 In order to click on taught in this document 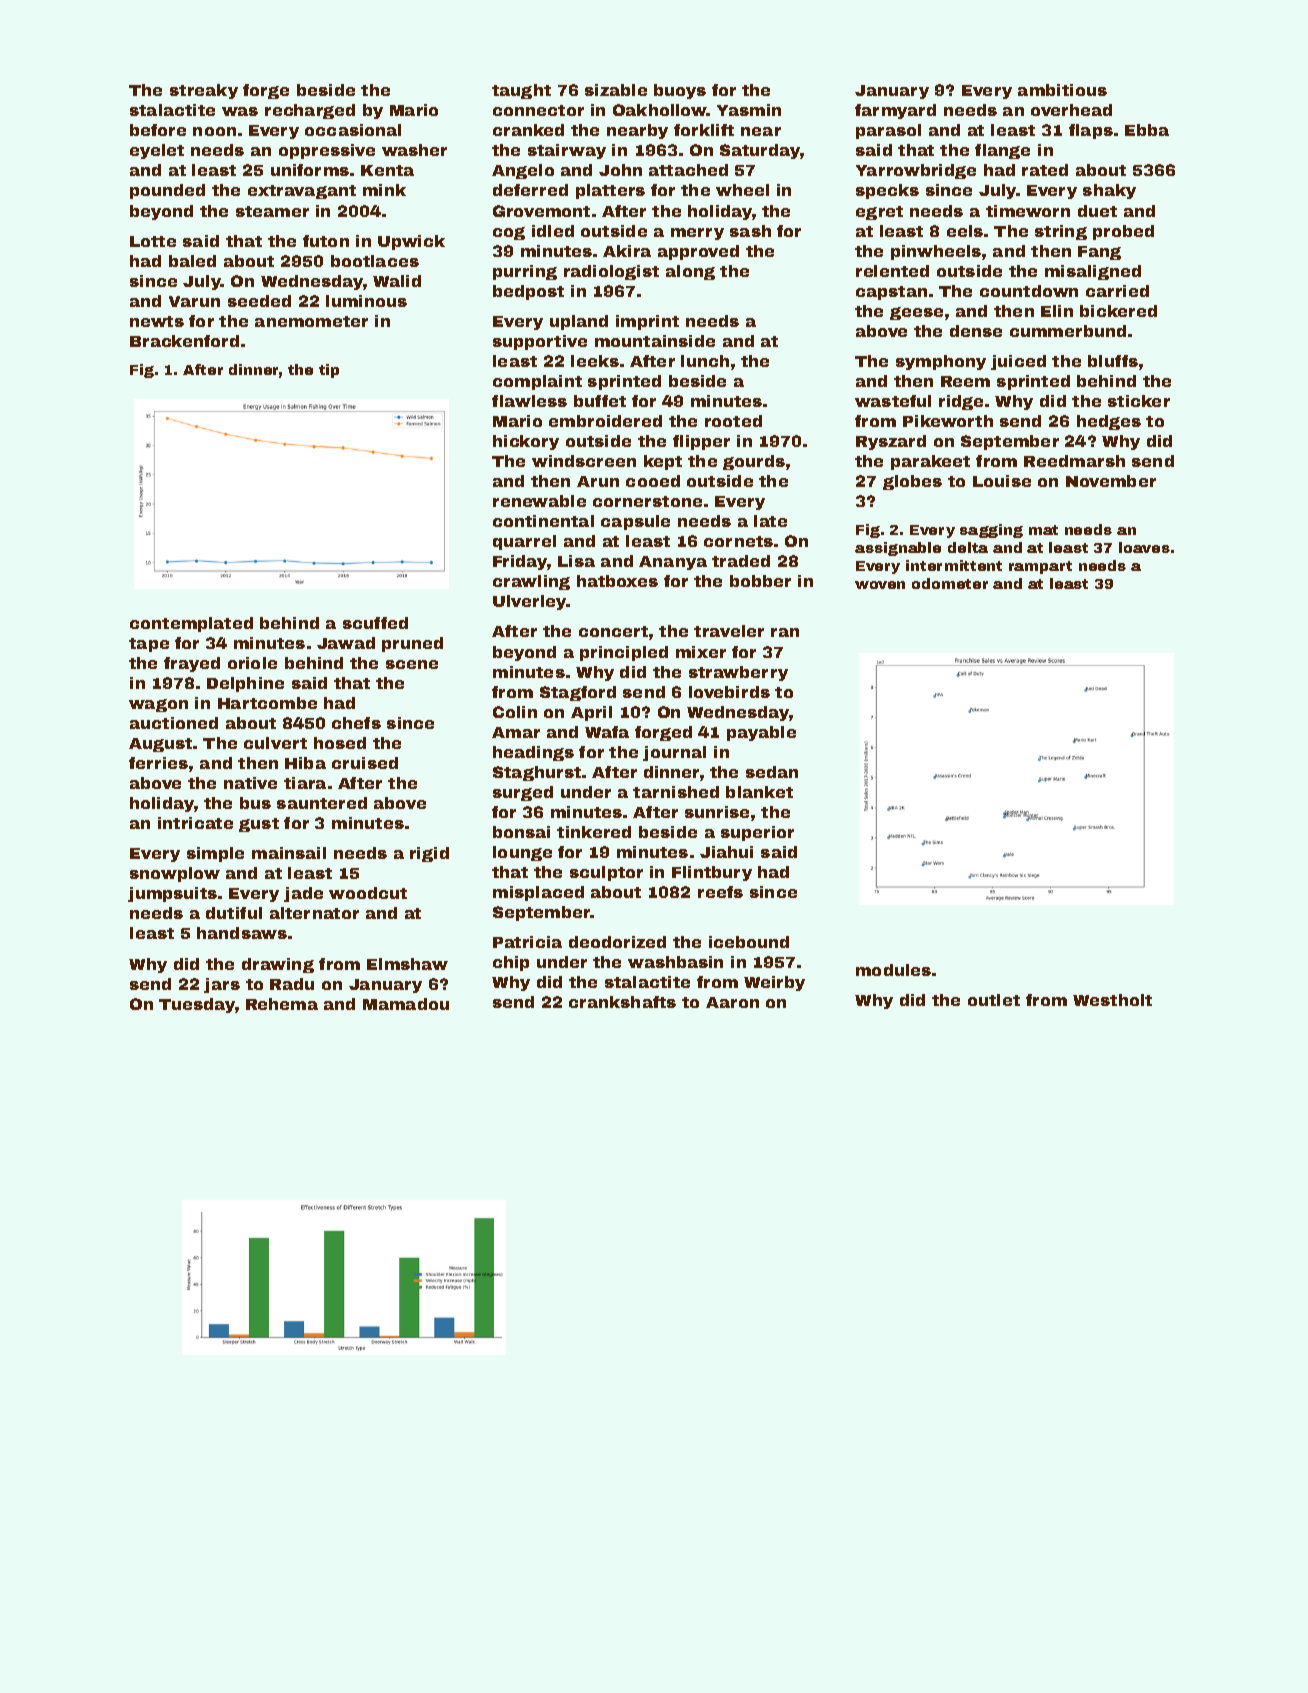, I will do `click(521, 91)`.
